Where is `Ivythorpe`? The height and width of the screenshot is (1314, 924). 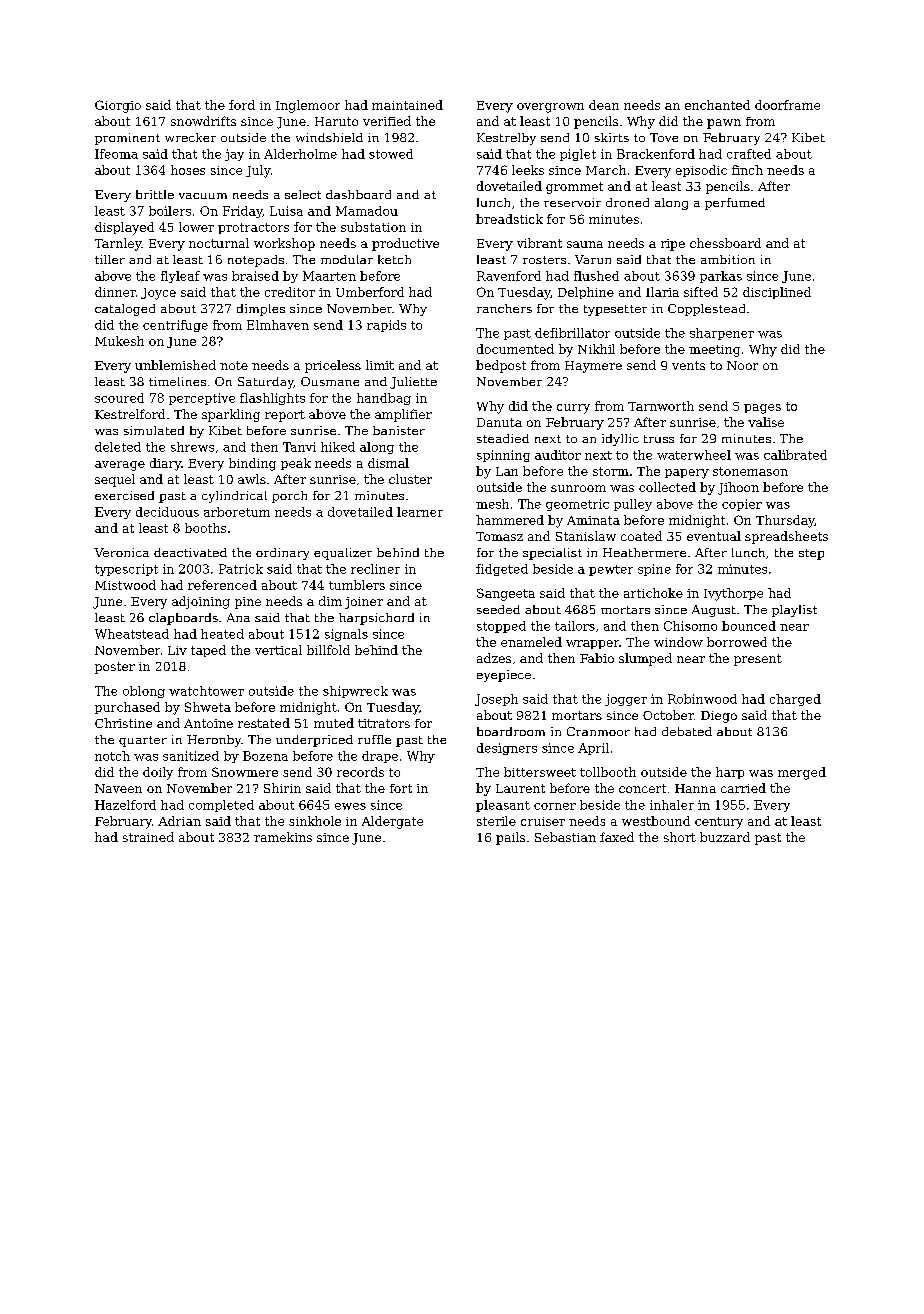 Ivythorpe is located at coordinates (733, 594).
